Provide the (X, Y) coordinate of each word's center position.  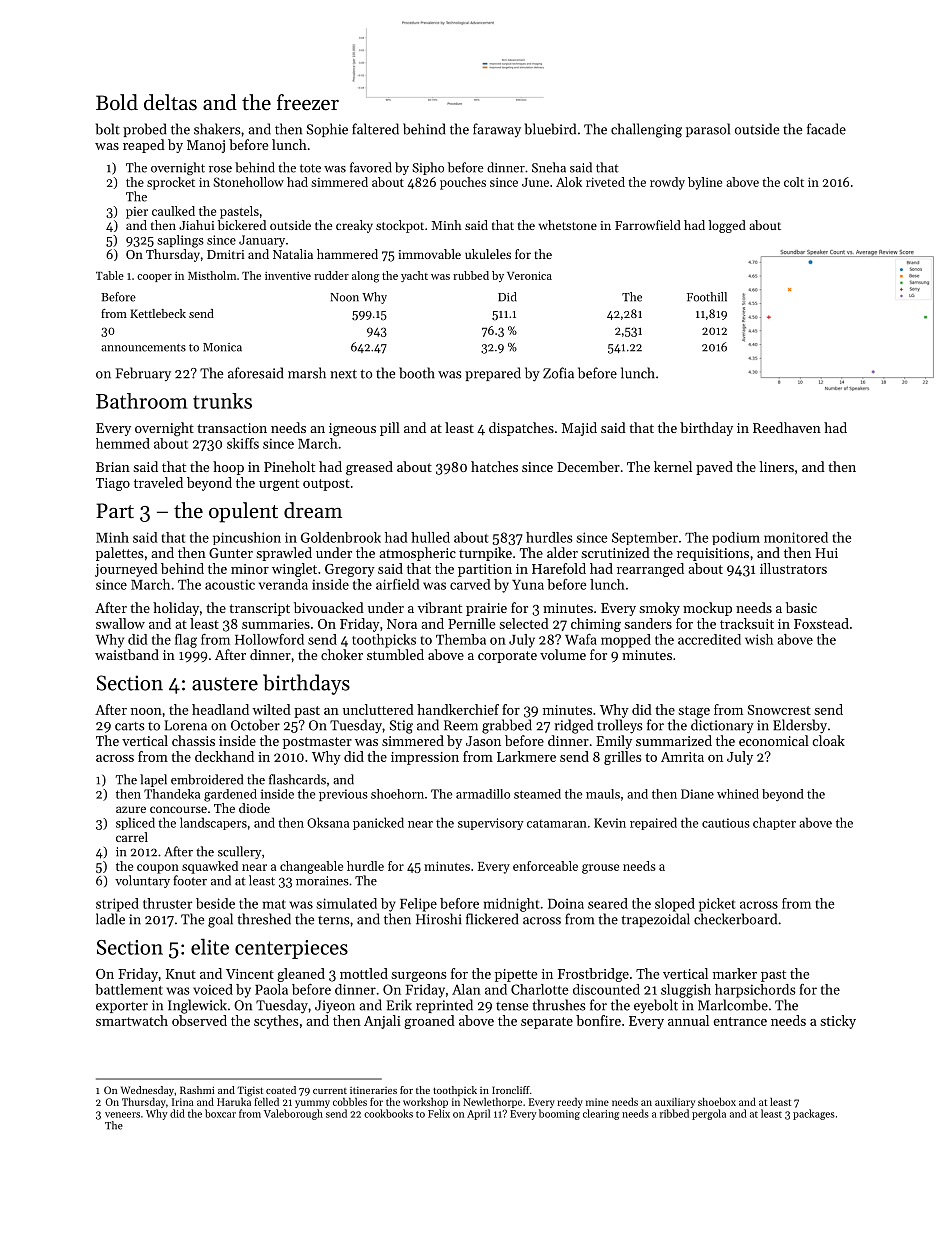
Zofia (558, 373)
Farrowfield (648, 225)
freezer (308, 102)
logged (727, 226)
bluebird (550, 129)
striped (117, 905)
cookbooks (388, 1113)
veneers (122, 1115)
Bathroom (141, 401)
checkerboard (735, 919)
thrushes (559, 1005)
